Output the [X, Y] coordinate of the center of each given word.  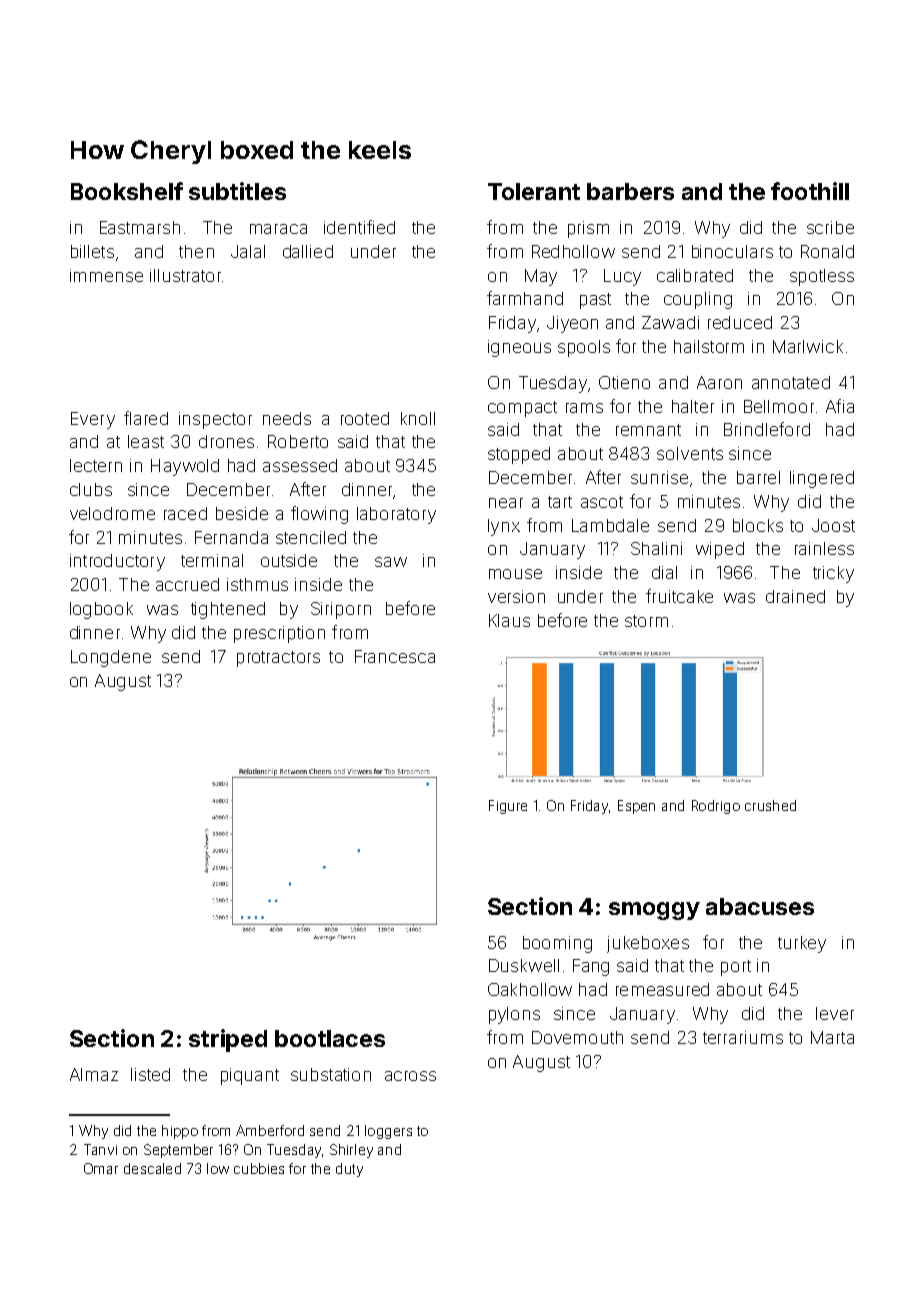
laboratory [396, 515]
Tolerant [534, 191]
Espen [636, 807]
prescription [279, 634]
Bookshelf [127, 191]
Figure [508, 807]
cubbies [259, 1168]
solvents [690, 453]
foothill [810, 191]
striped [228, 1040]
